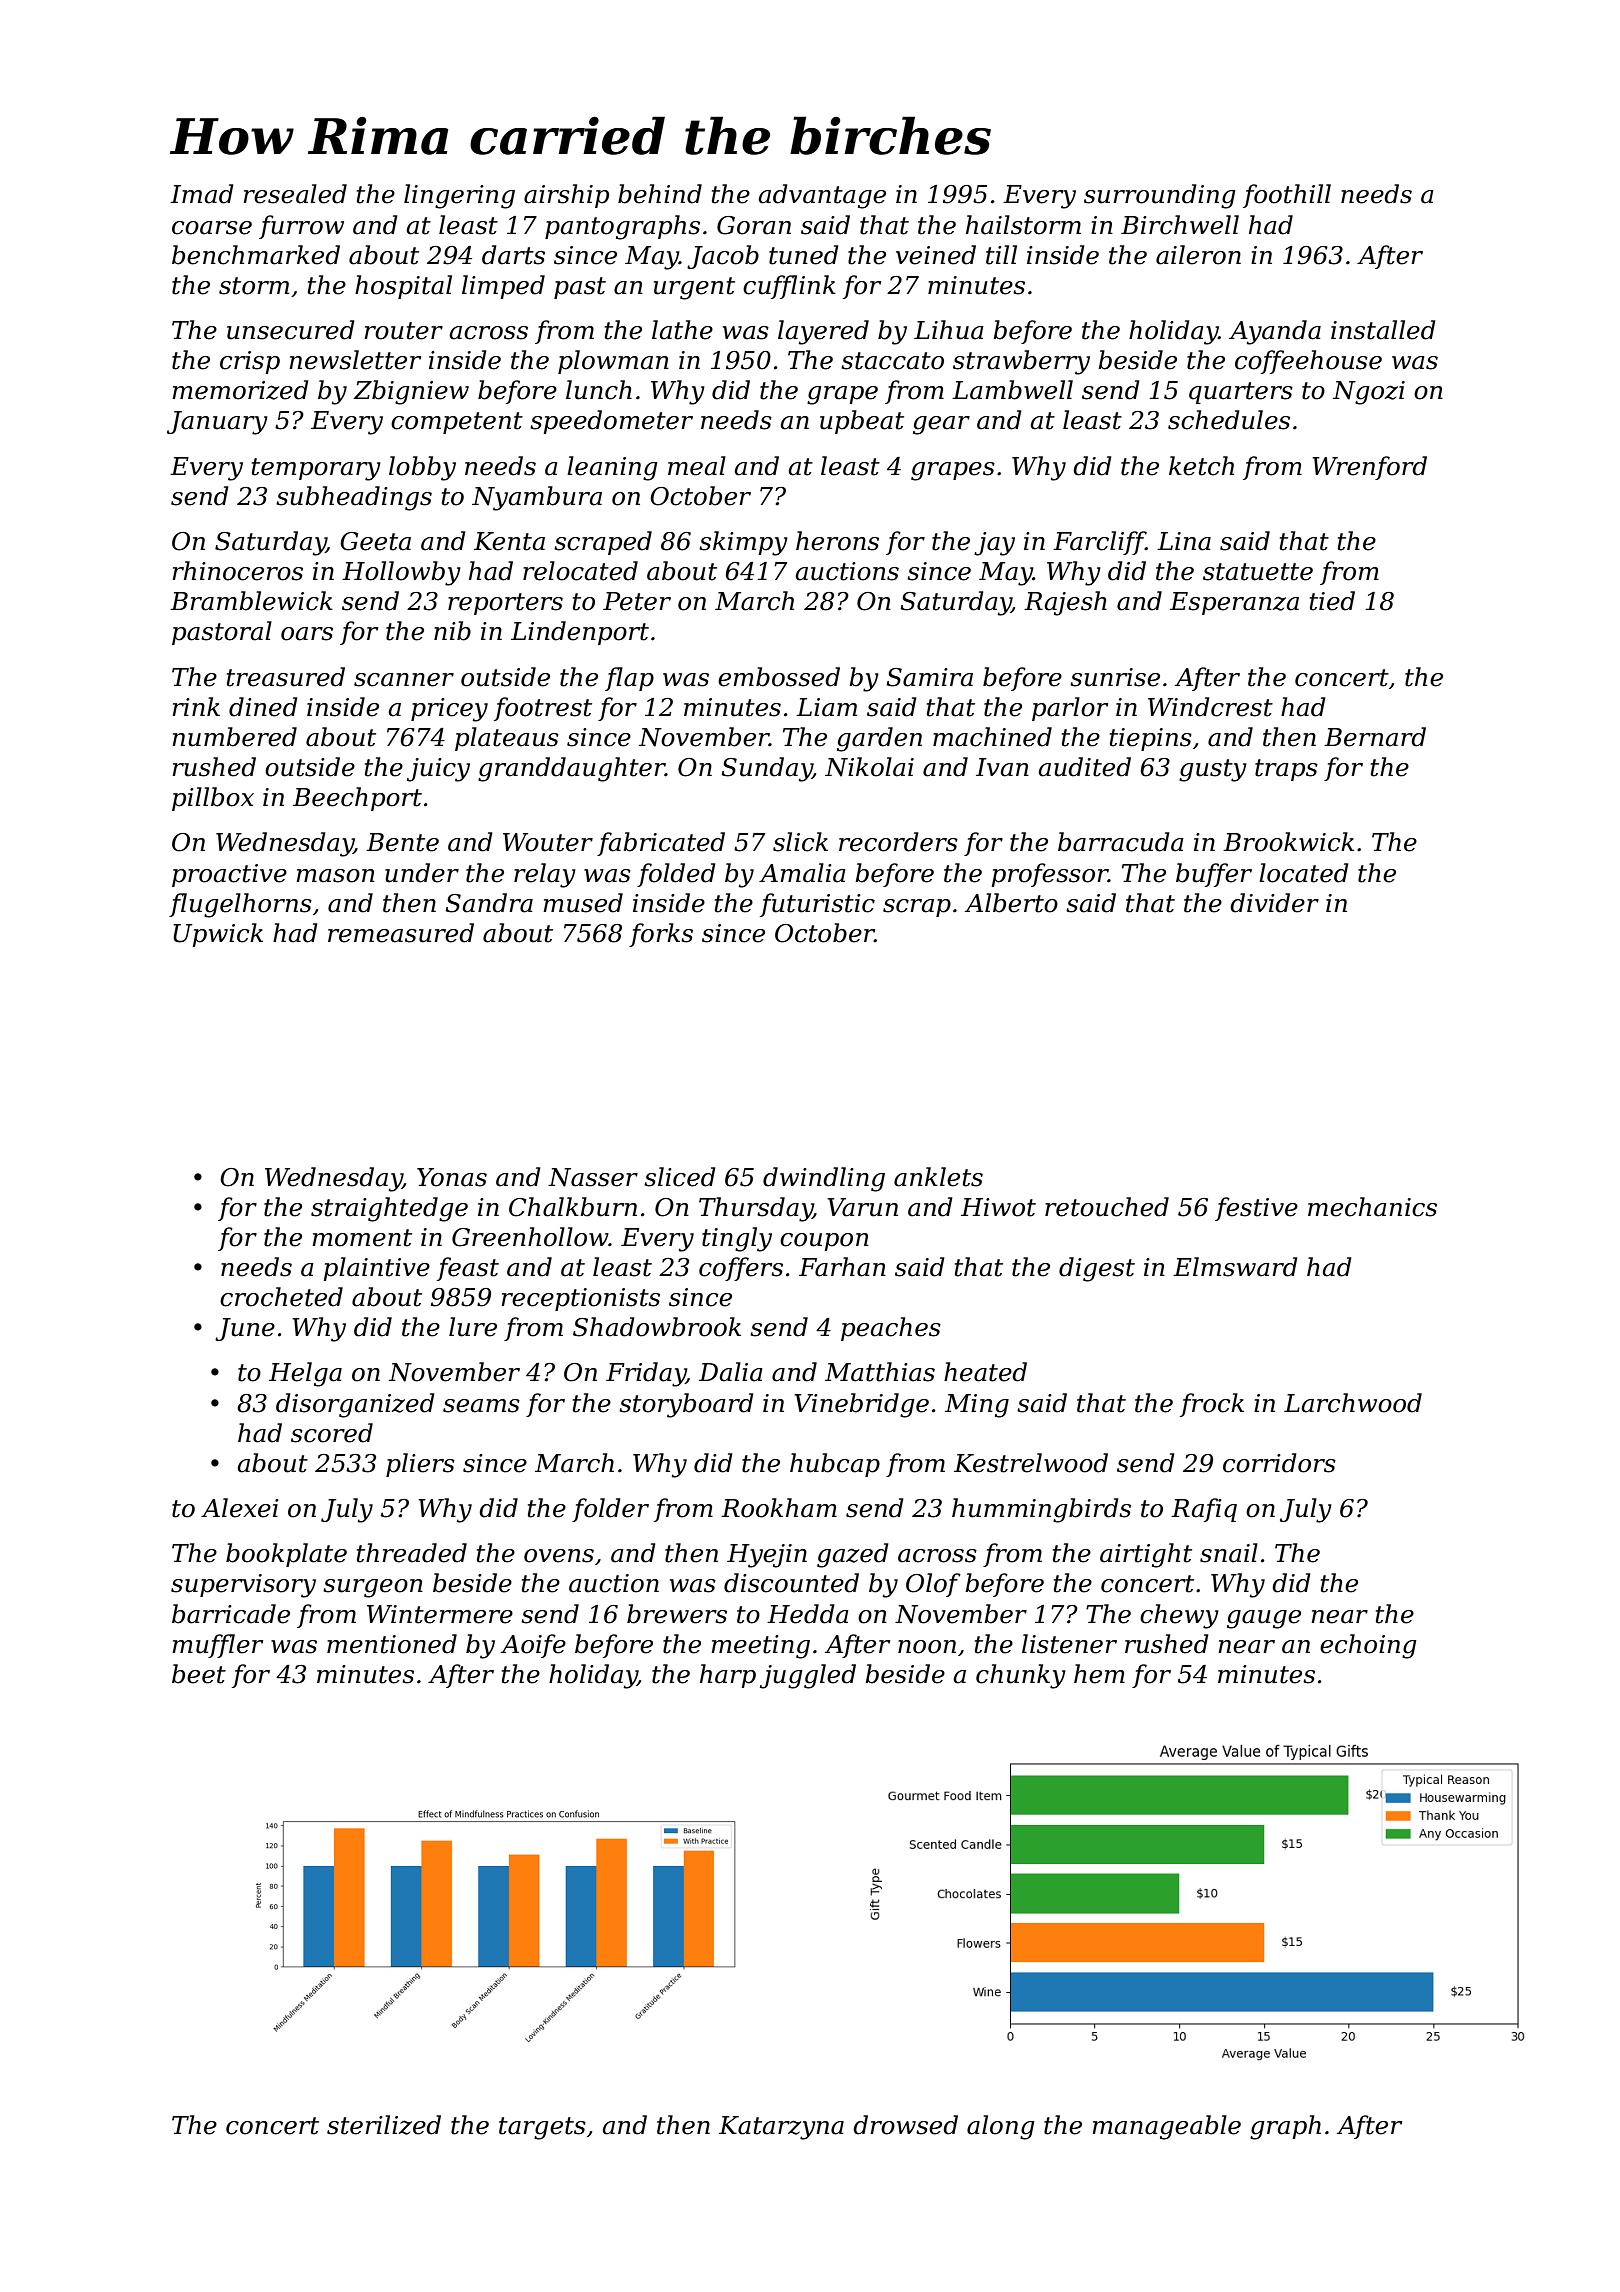 This screenshot has width=1620, height=2292. Describe the element at coordinates (1097, 1269) in the screenshot. I see `digest` at that location.
